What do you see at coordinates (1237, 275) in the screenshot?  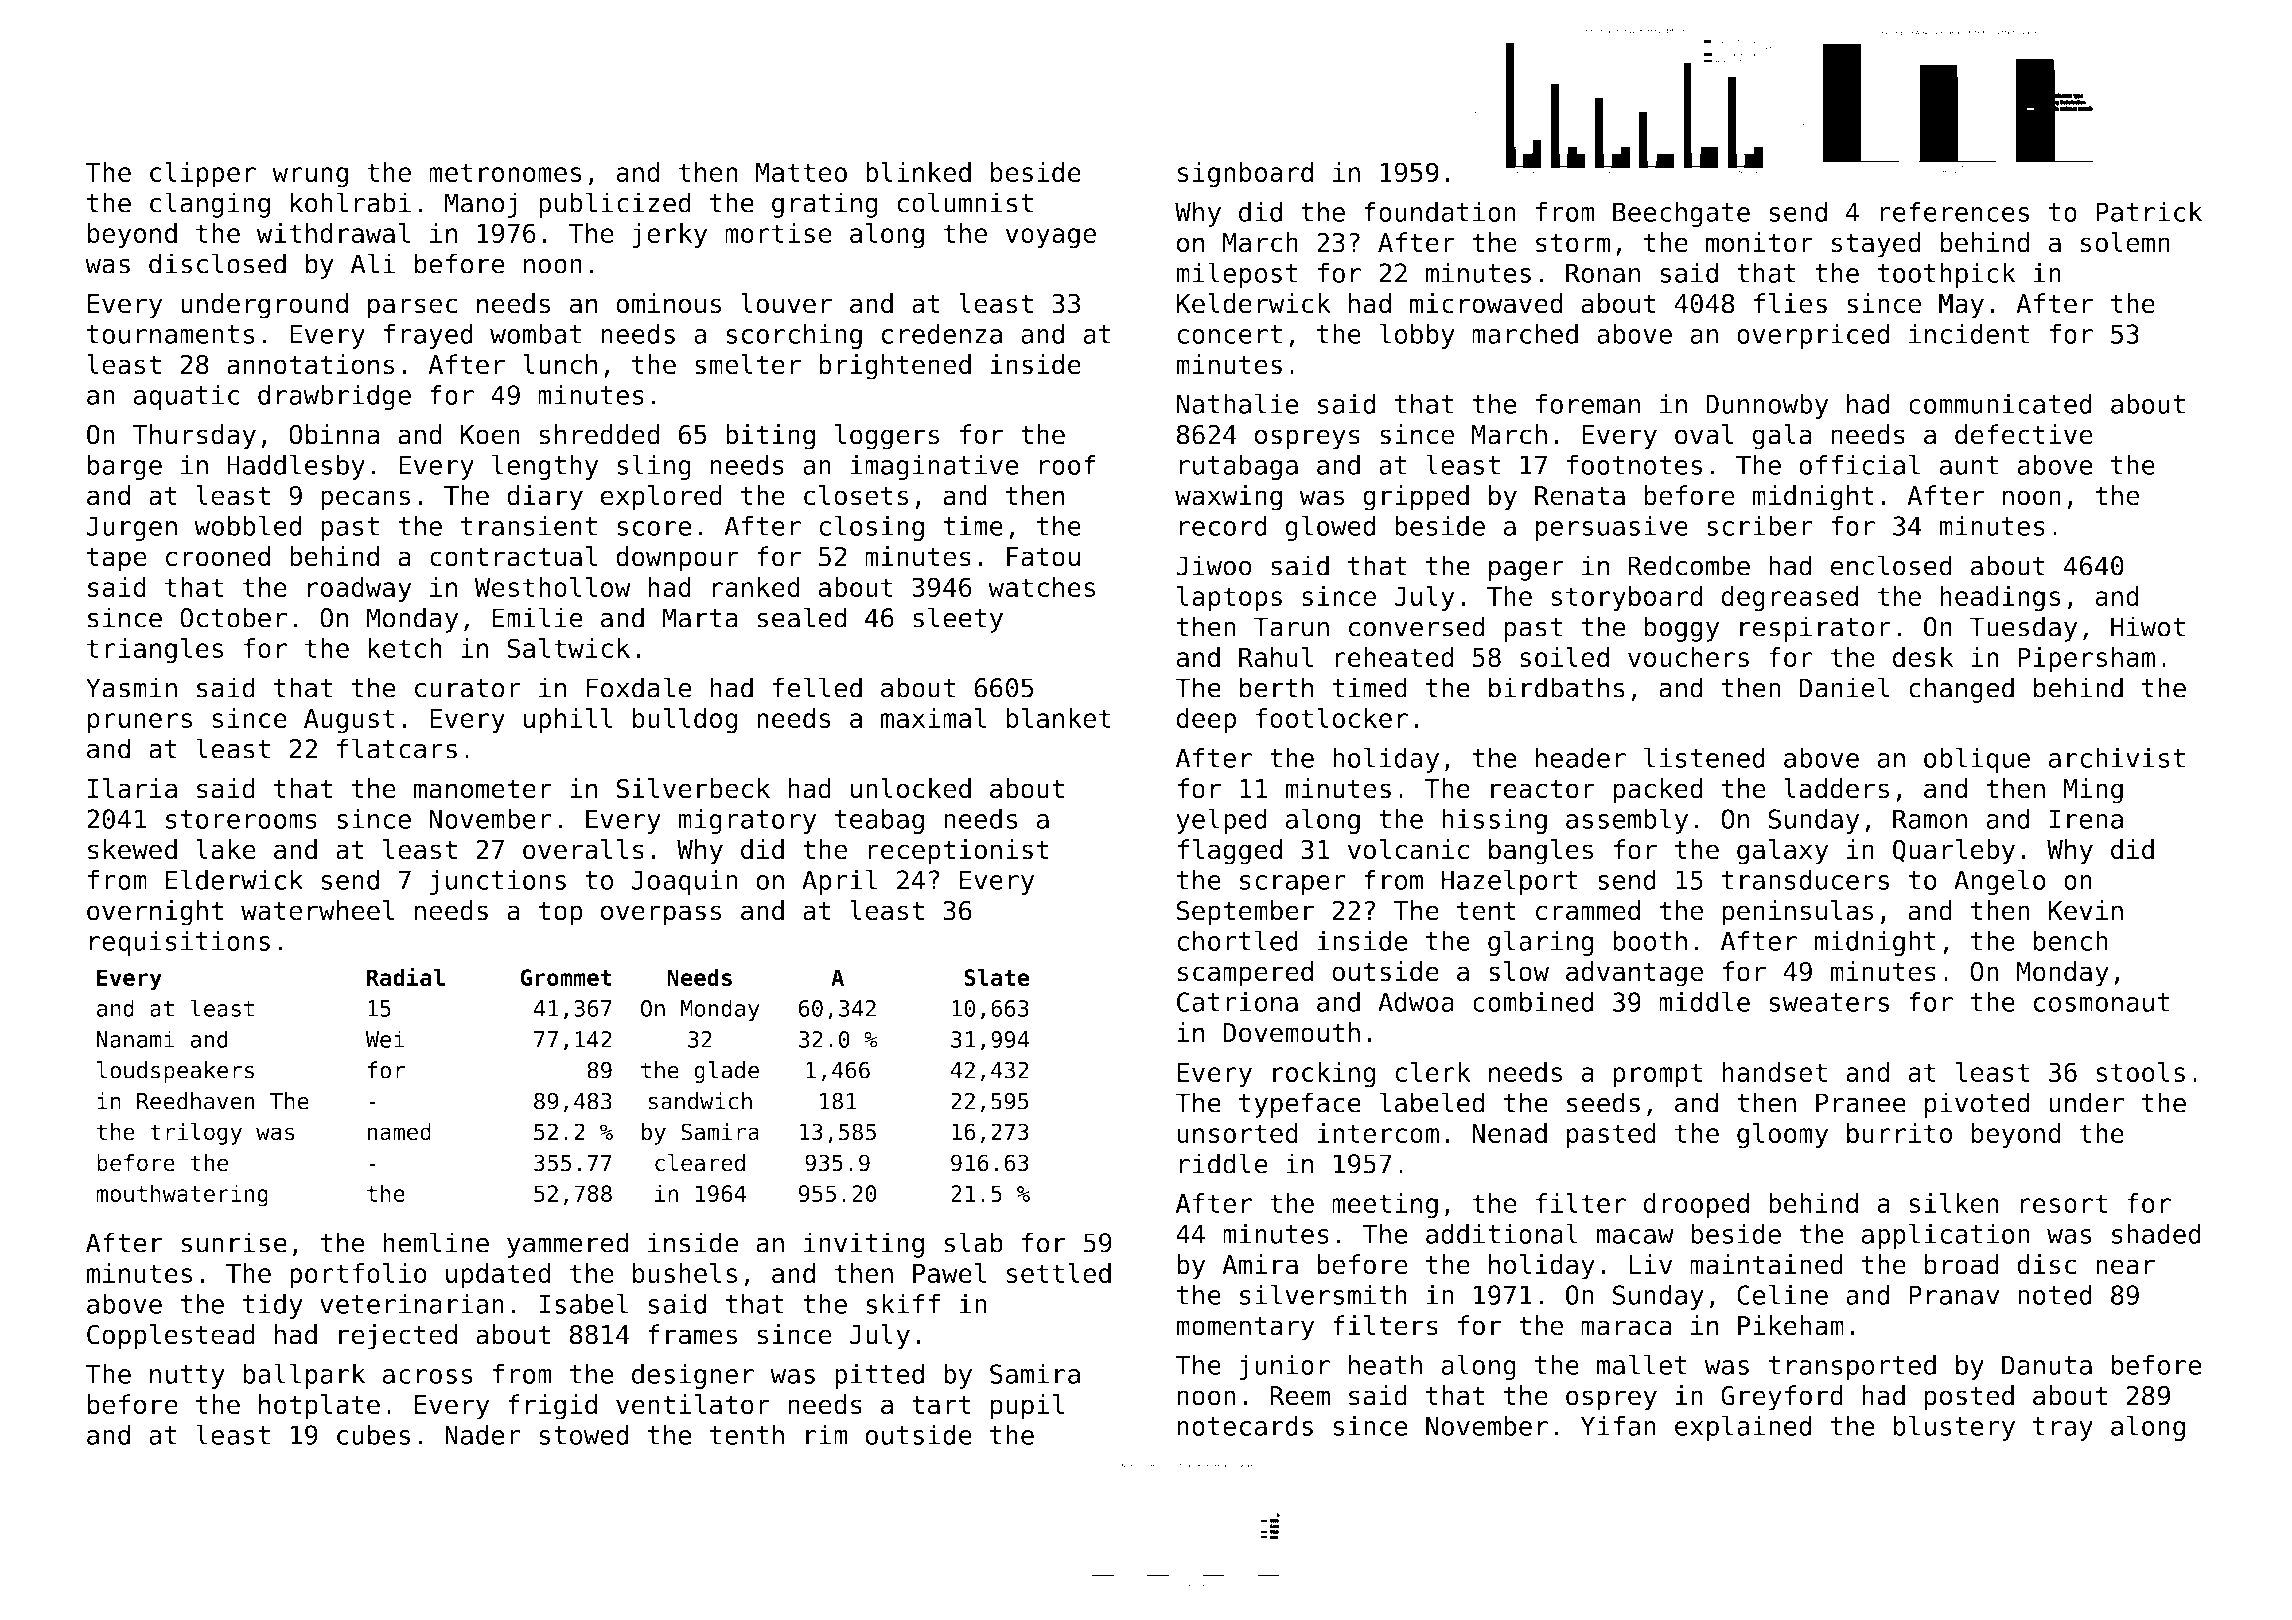 I see `milepost` at bounding box center [1237, 275].
